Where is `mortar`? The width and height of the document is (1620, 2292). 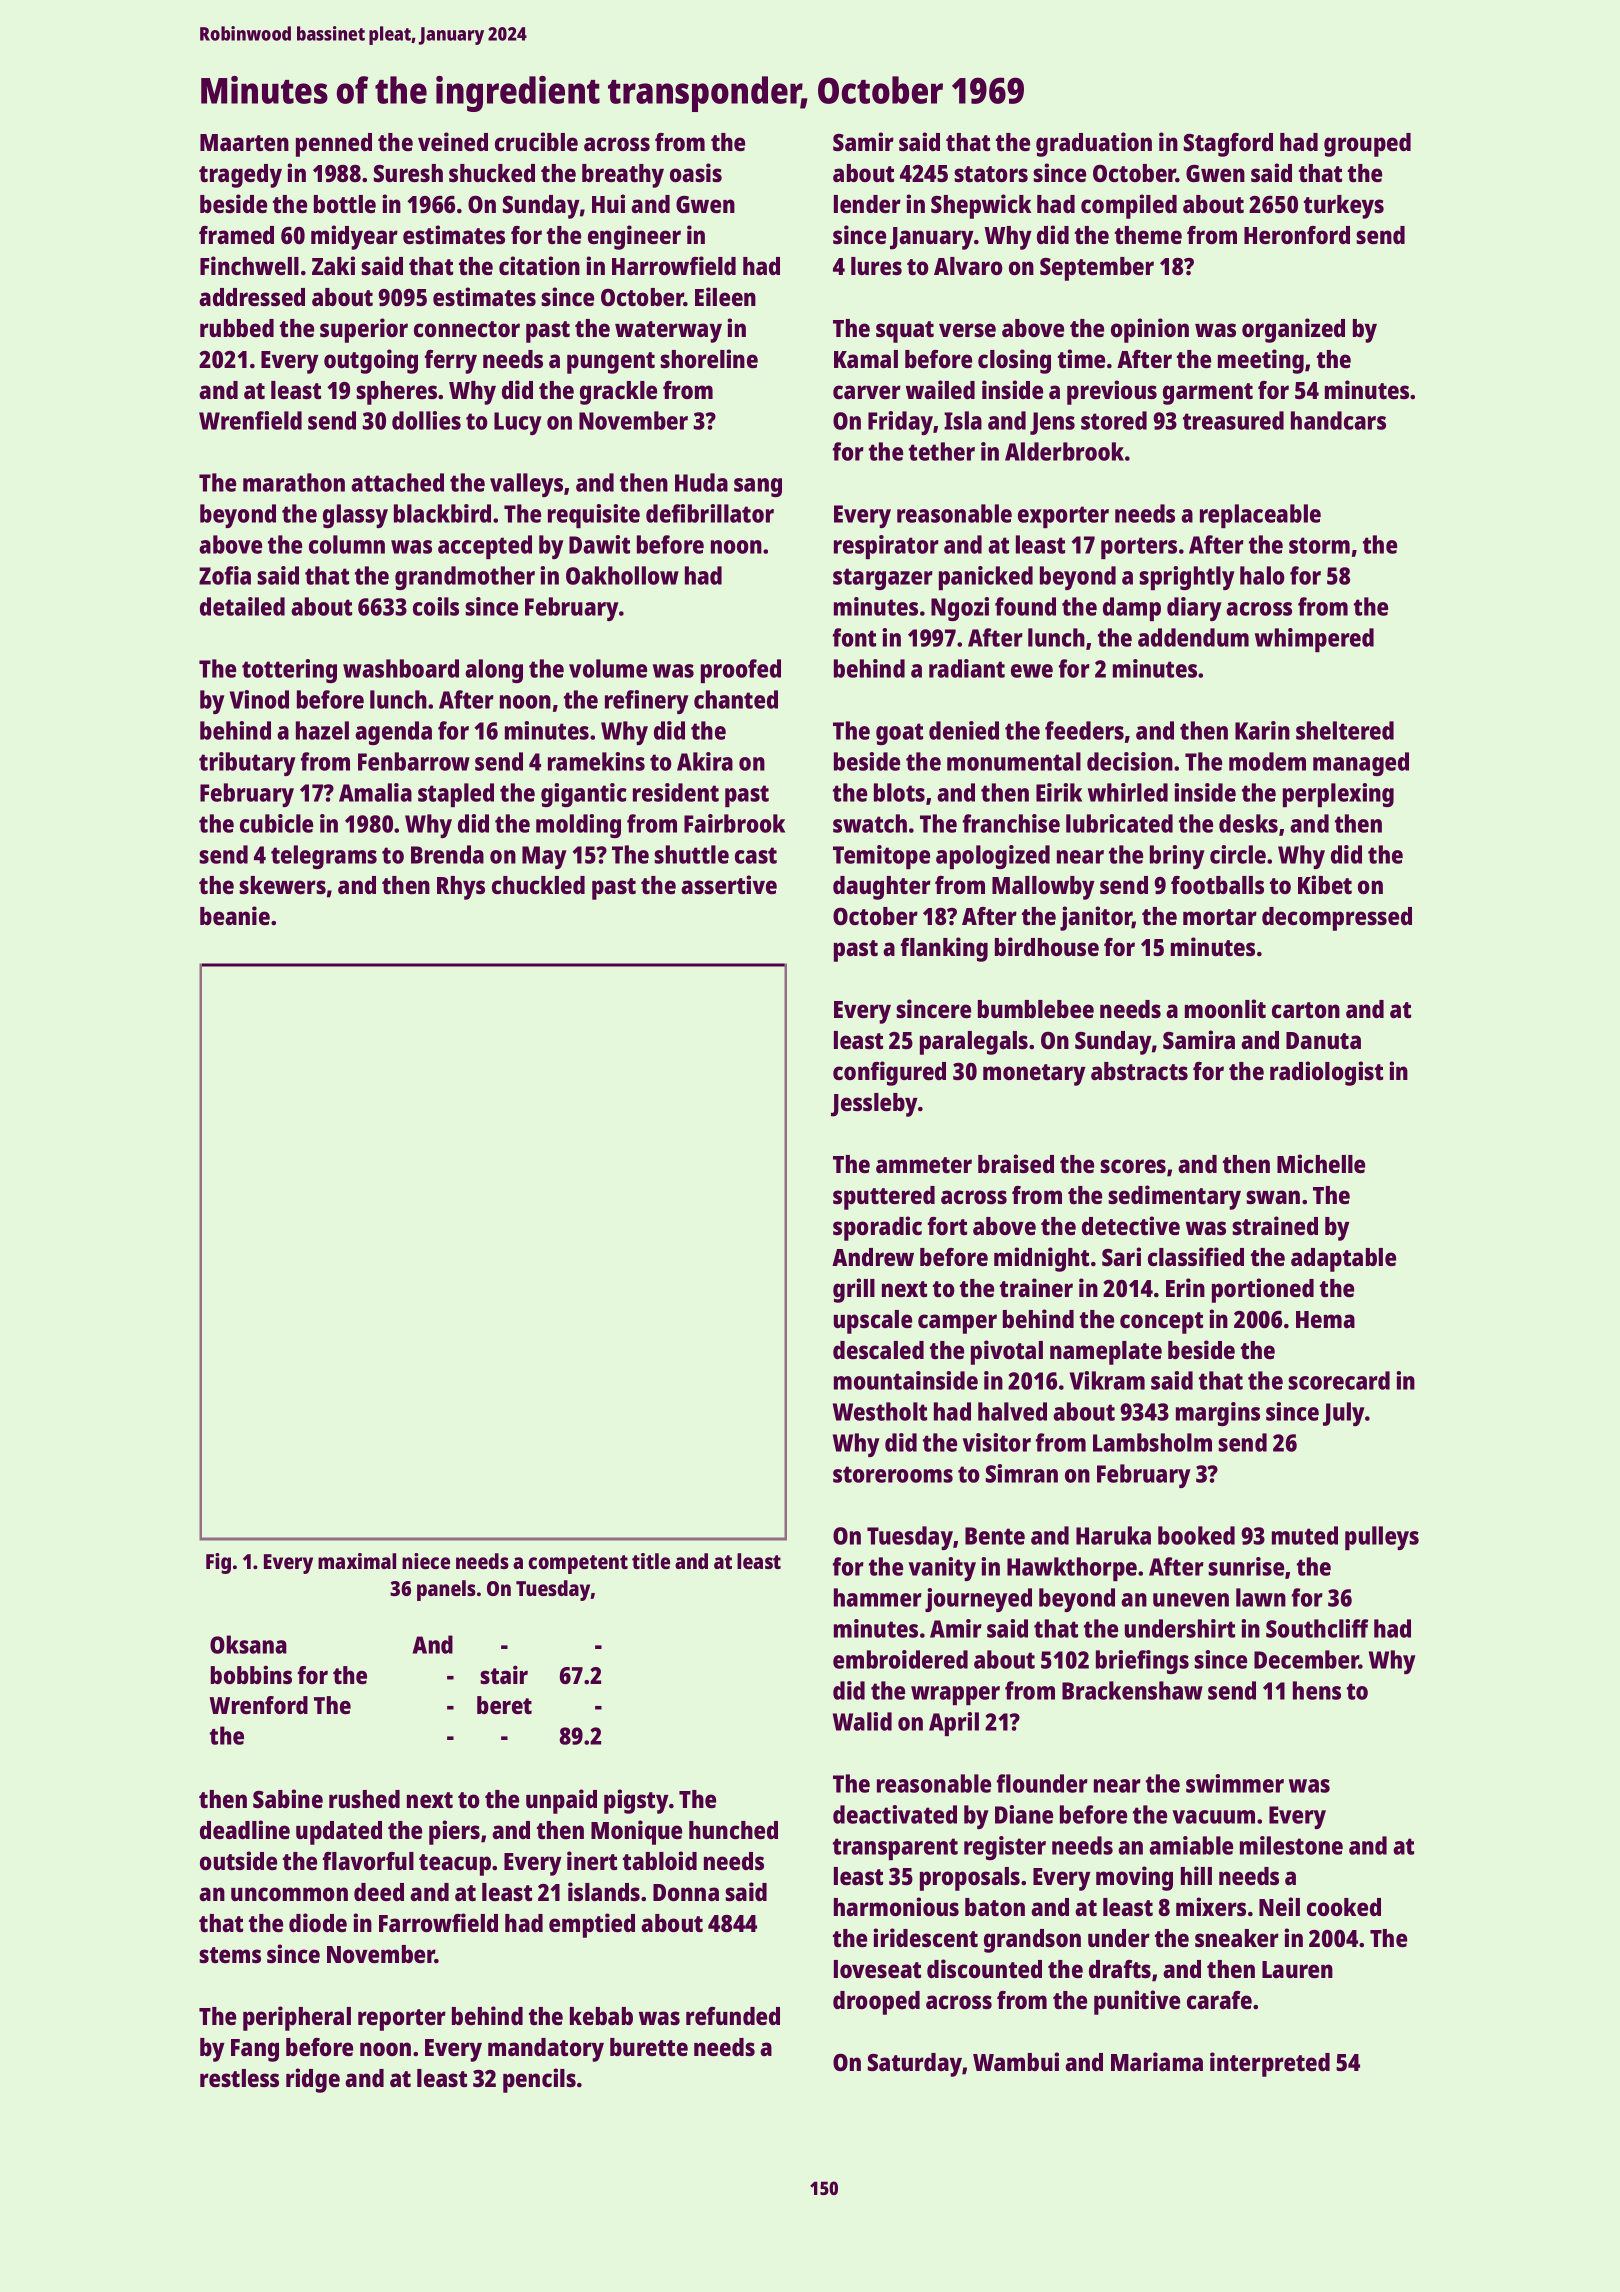 mortar is located at coordinates (1220, 917).
